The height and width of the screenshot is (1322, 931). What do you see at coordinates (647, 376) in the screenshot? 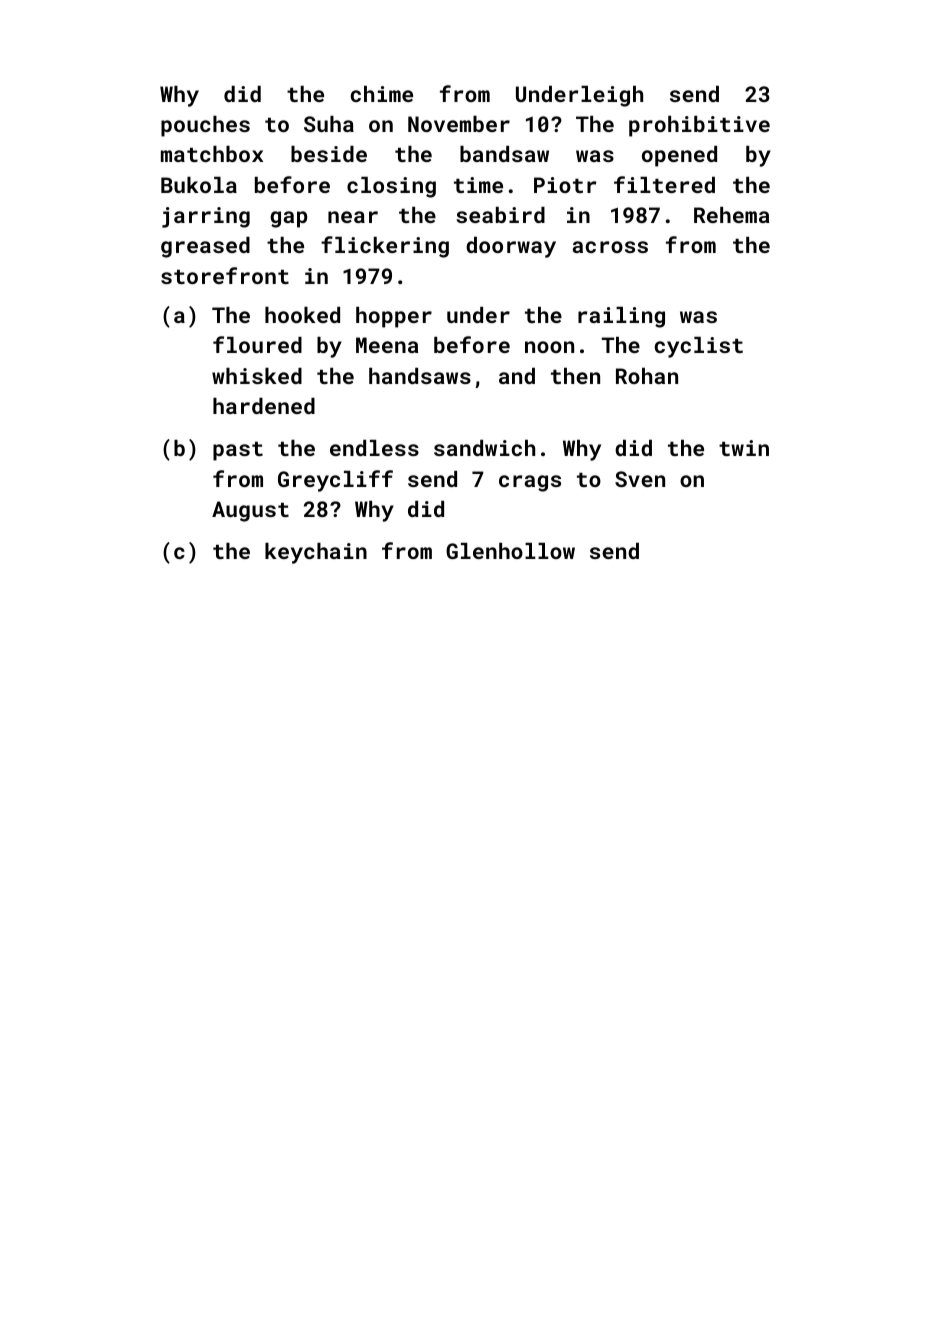
I see `Rohan` at bounding box center [647, 376].
